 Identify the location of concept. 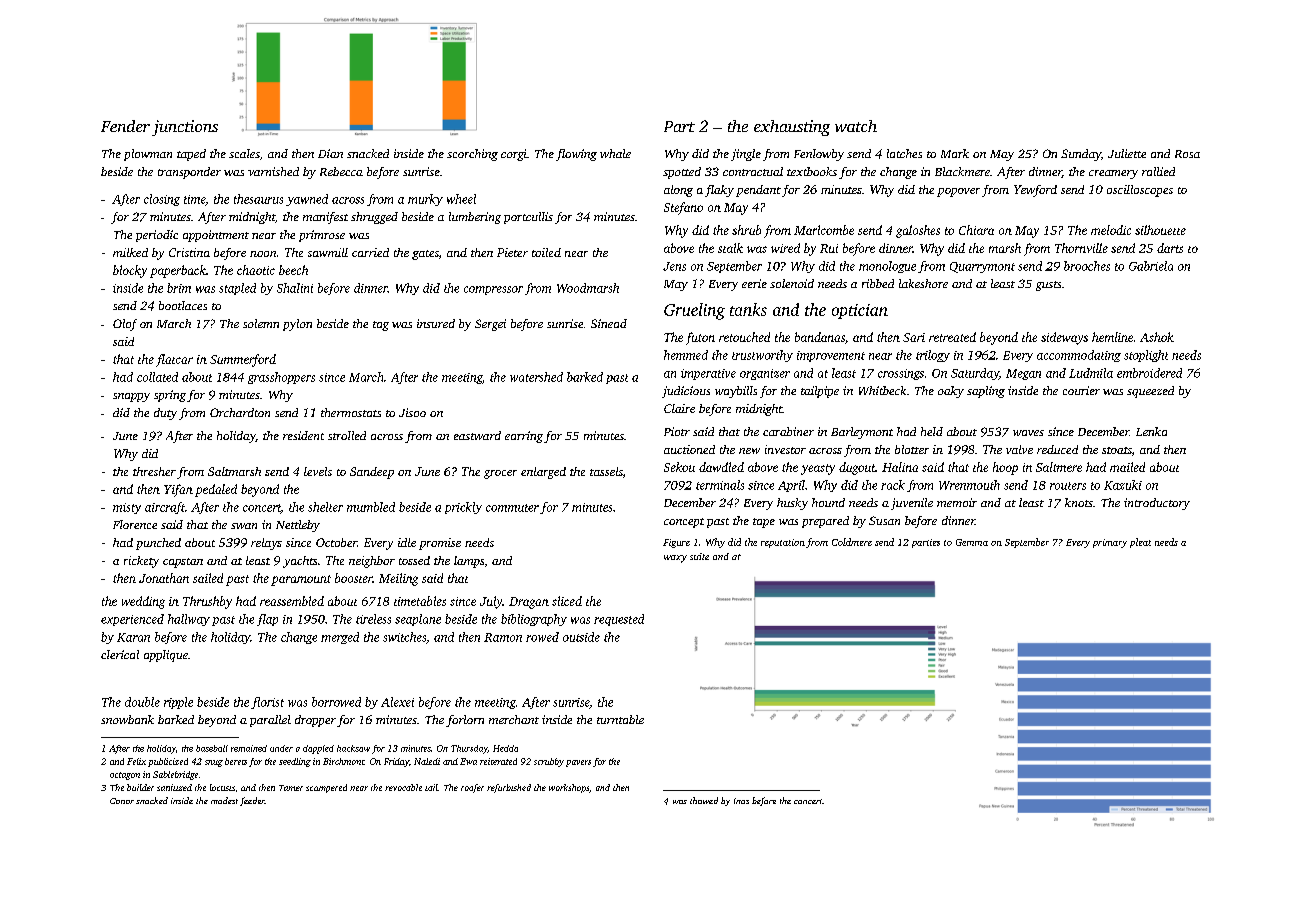
(684, 523).
